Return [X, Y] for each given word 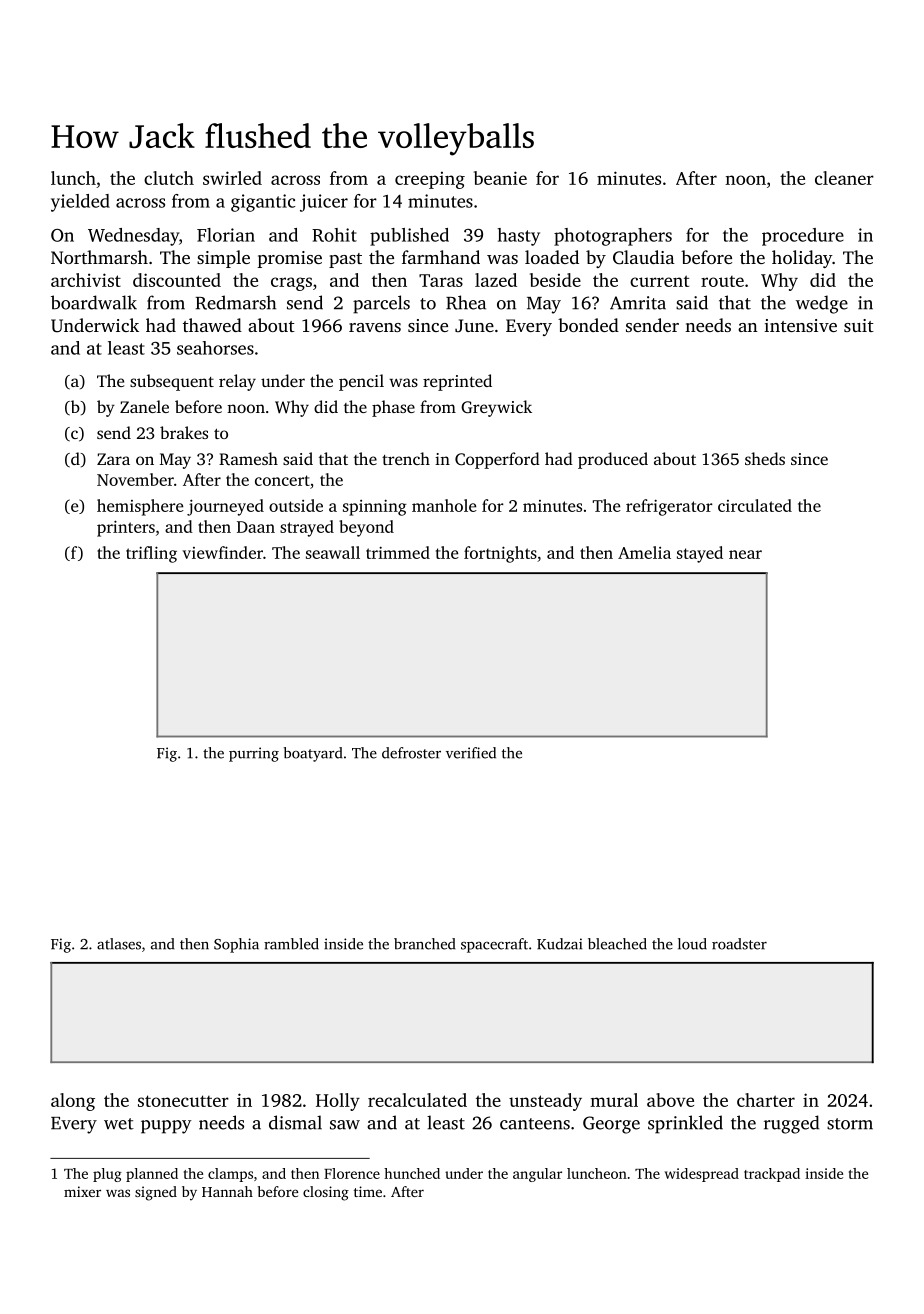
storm [850, 1124]
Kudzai [559, 944]
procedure [803, 237]
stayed [700, 554]
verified [471, 753]
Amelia [644, 552]
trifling [151, 554]
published [409, 237]
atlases [119, 944]
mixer [82, 1191]
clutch [169, 178]
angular [537, 1175]
